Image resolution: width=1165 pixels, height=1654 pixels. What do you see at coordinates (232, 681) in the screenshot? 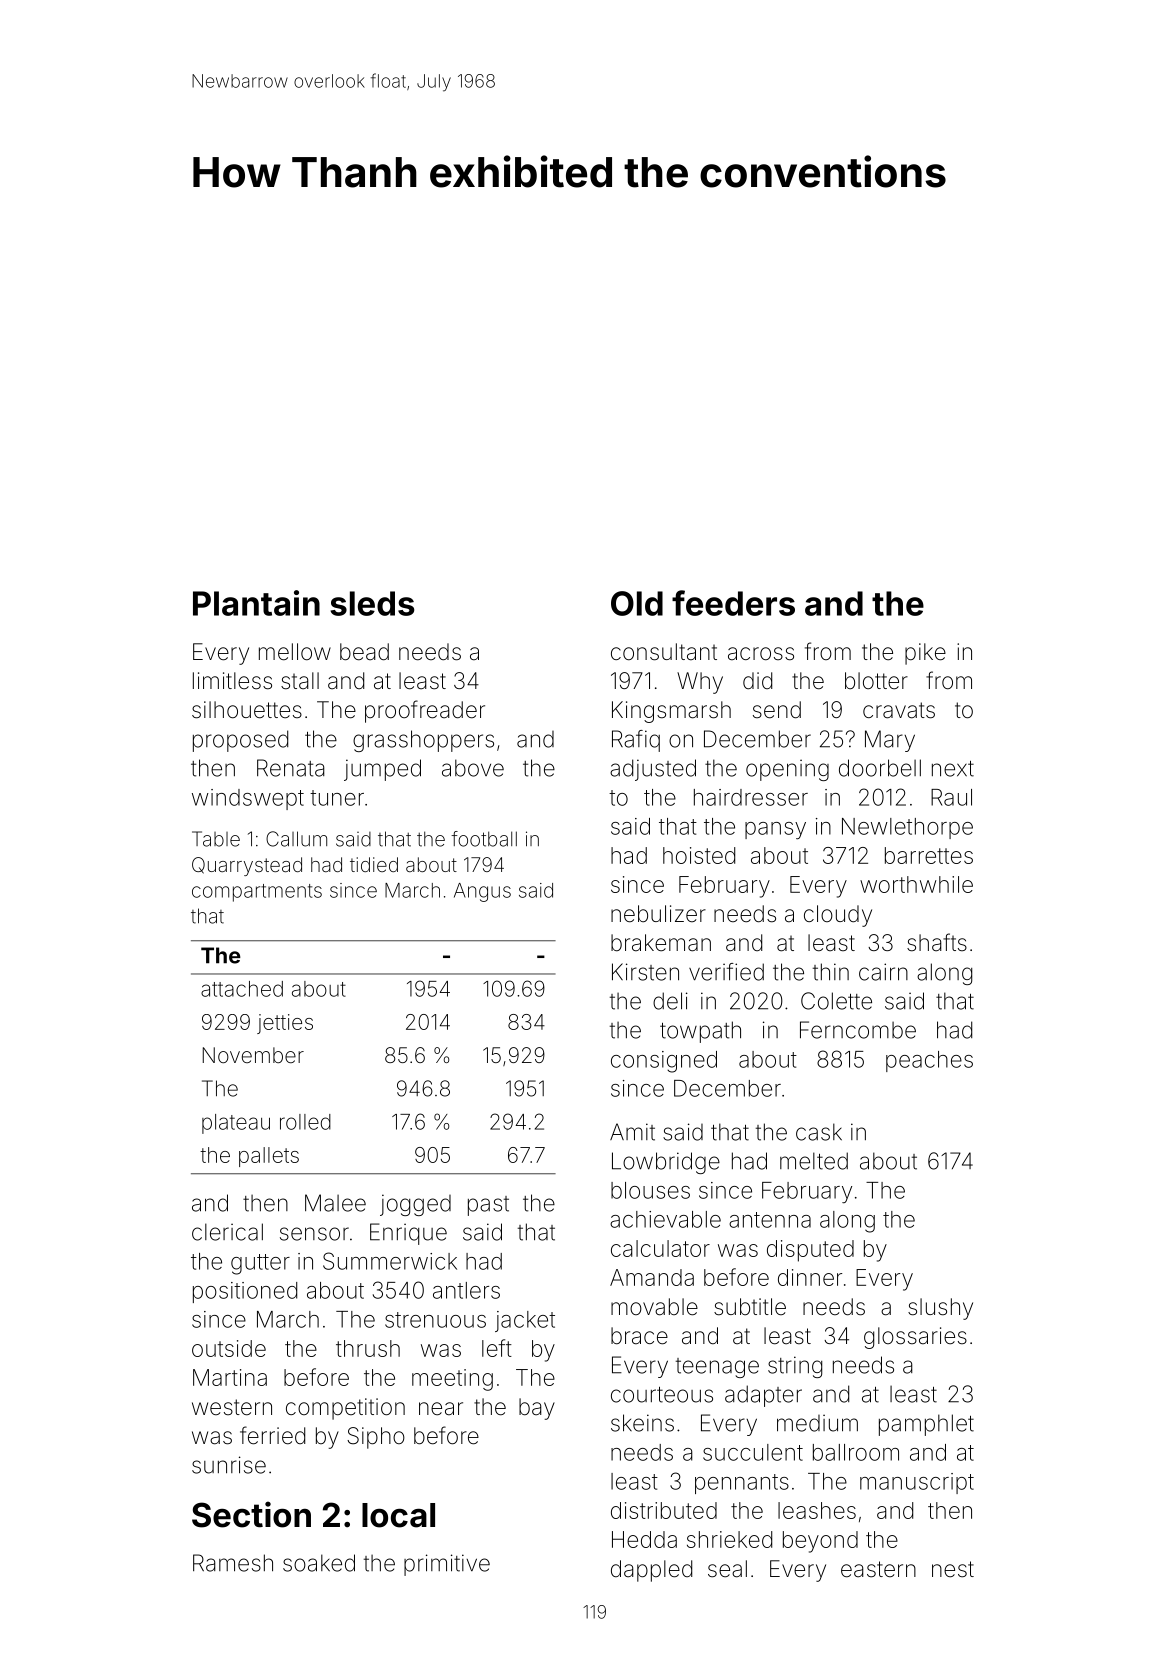
I see `limitless` at bounding box center [232, 681].
